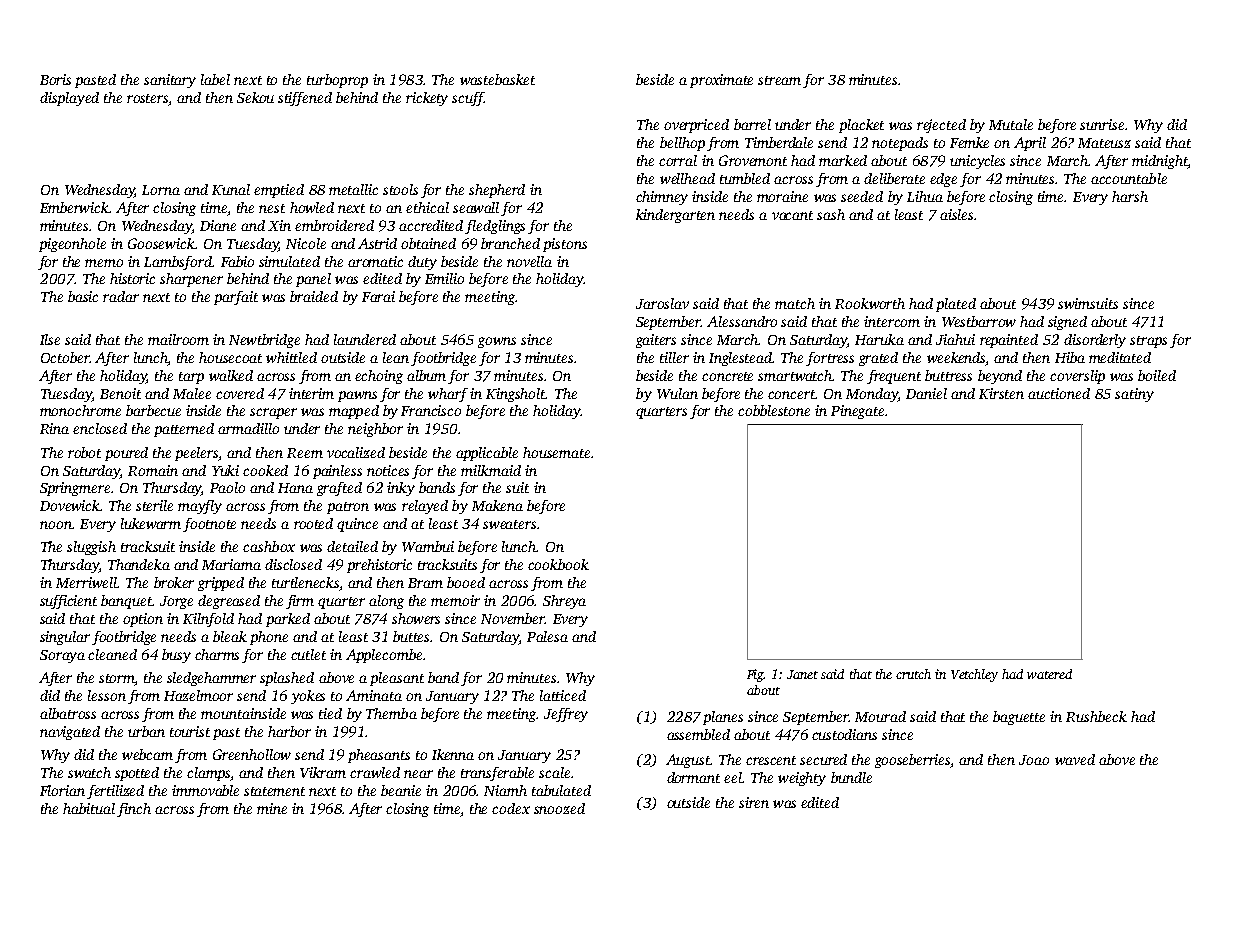  What do you see at coordinates (559, 808) in the image?
I see `snoozed` at bounding box center [559, 808].
